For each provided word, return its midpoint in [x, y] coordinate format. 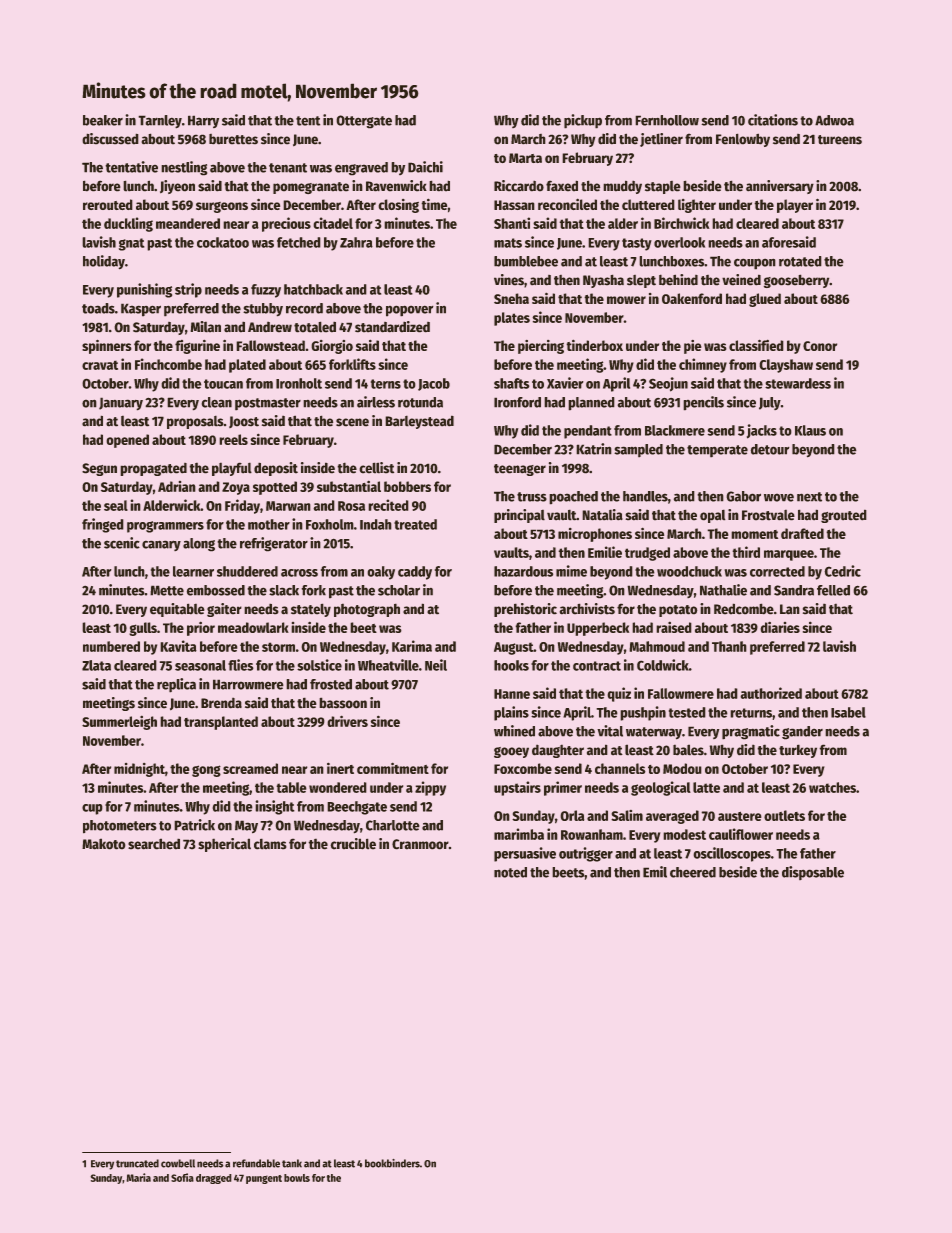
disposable [813, 873]
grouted [844, 516]
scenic [122, 543]
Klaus [810, 430]
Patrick [194, 825]
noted [510, 872]
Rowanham [592, 834]
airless [376, 402]
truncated [137, 1163]
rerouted [108, 204]
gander [802, 733]
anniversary [780, 187]
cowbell [178, 1163]
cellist [376, 468]
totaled [315, 327]
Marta [525, 158]
